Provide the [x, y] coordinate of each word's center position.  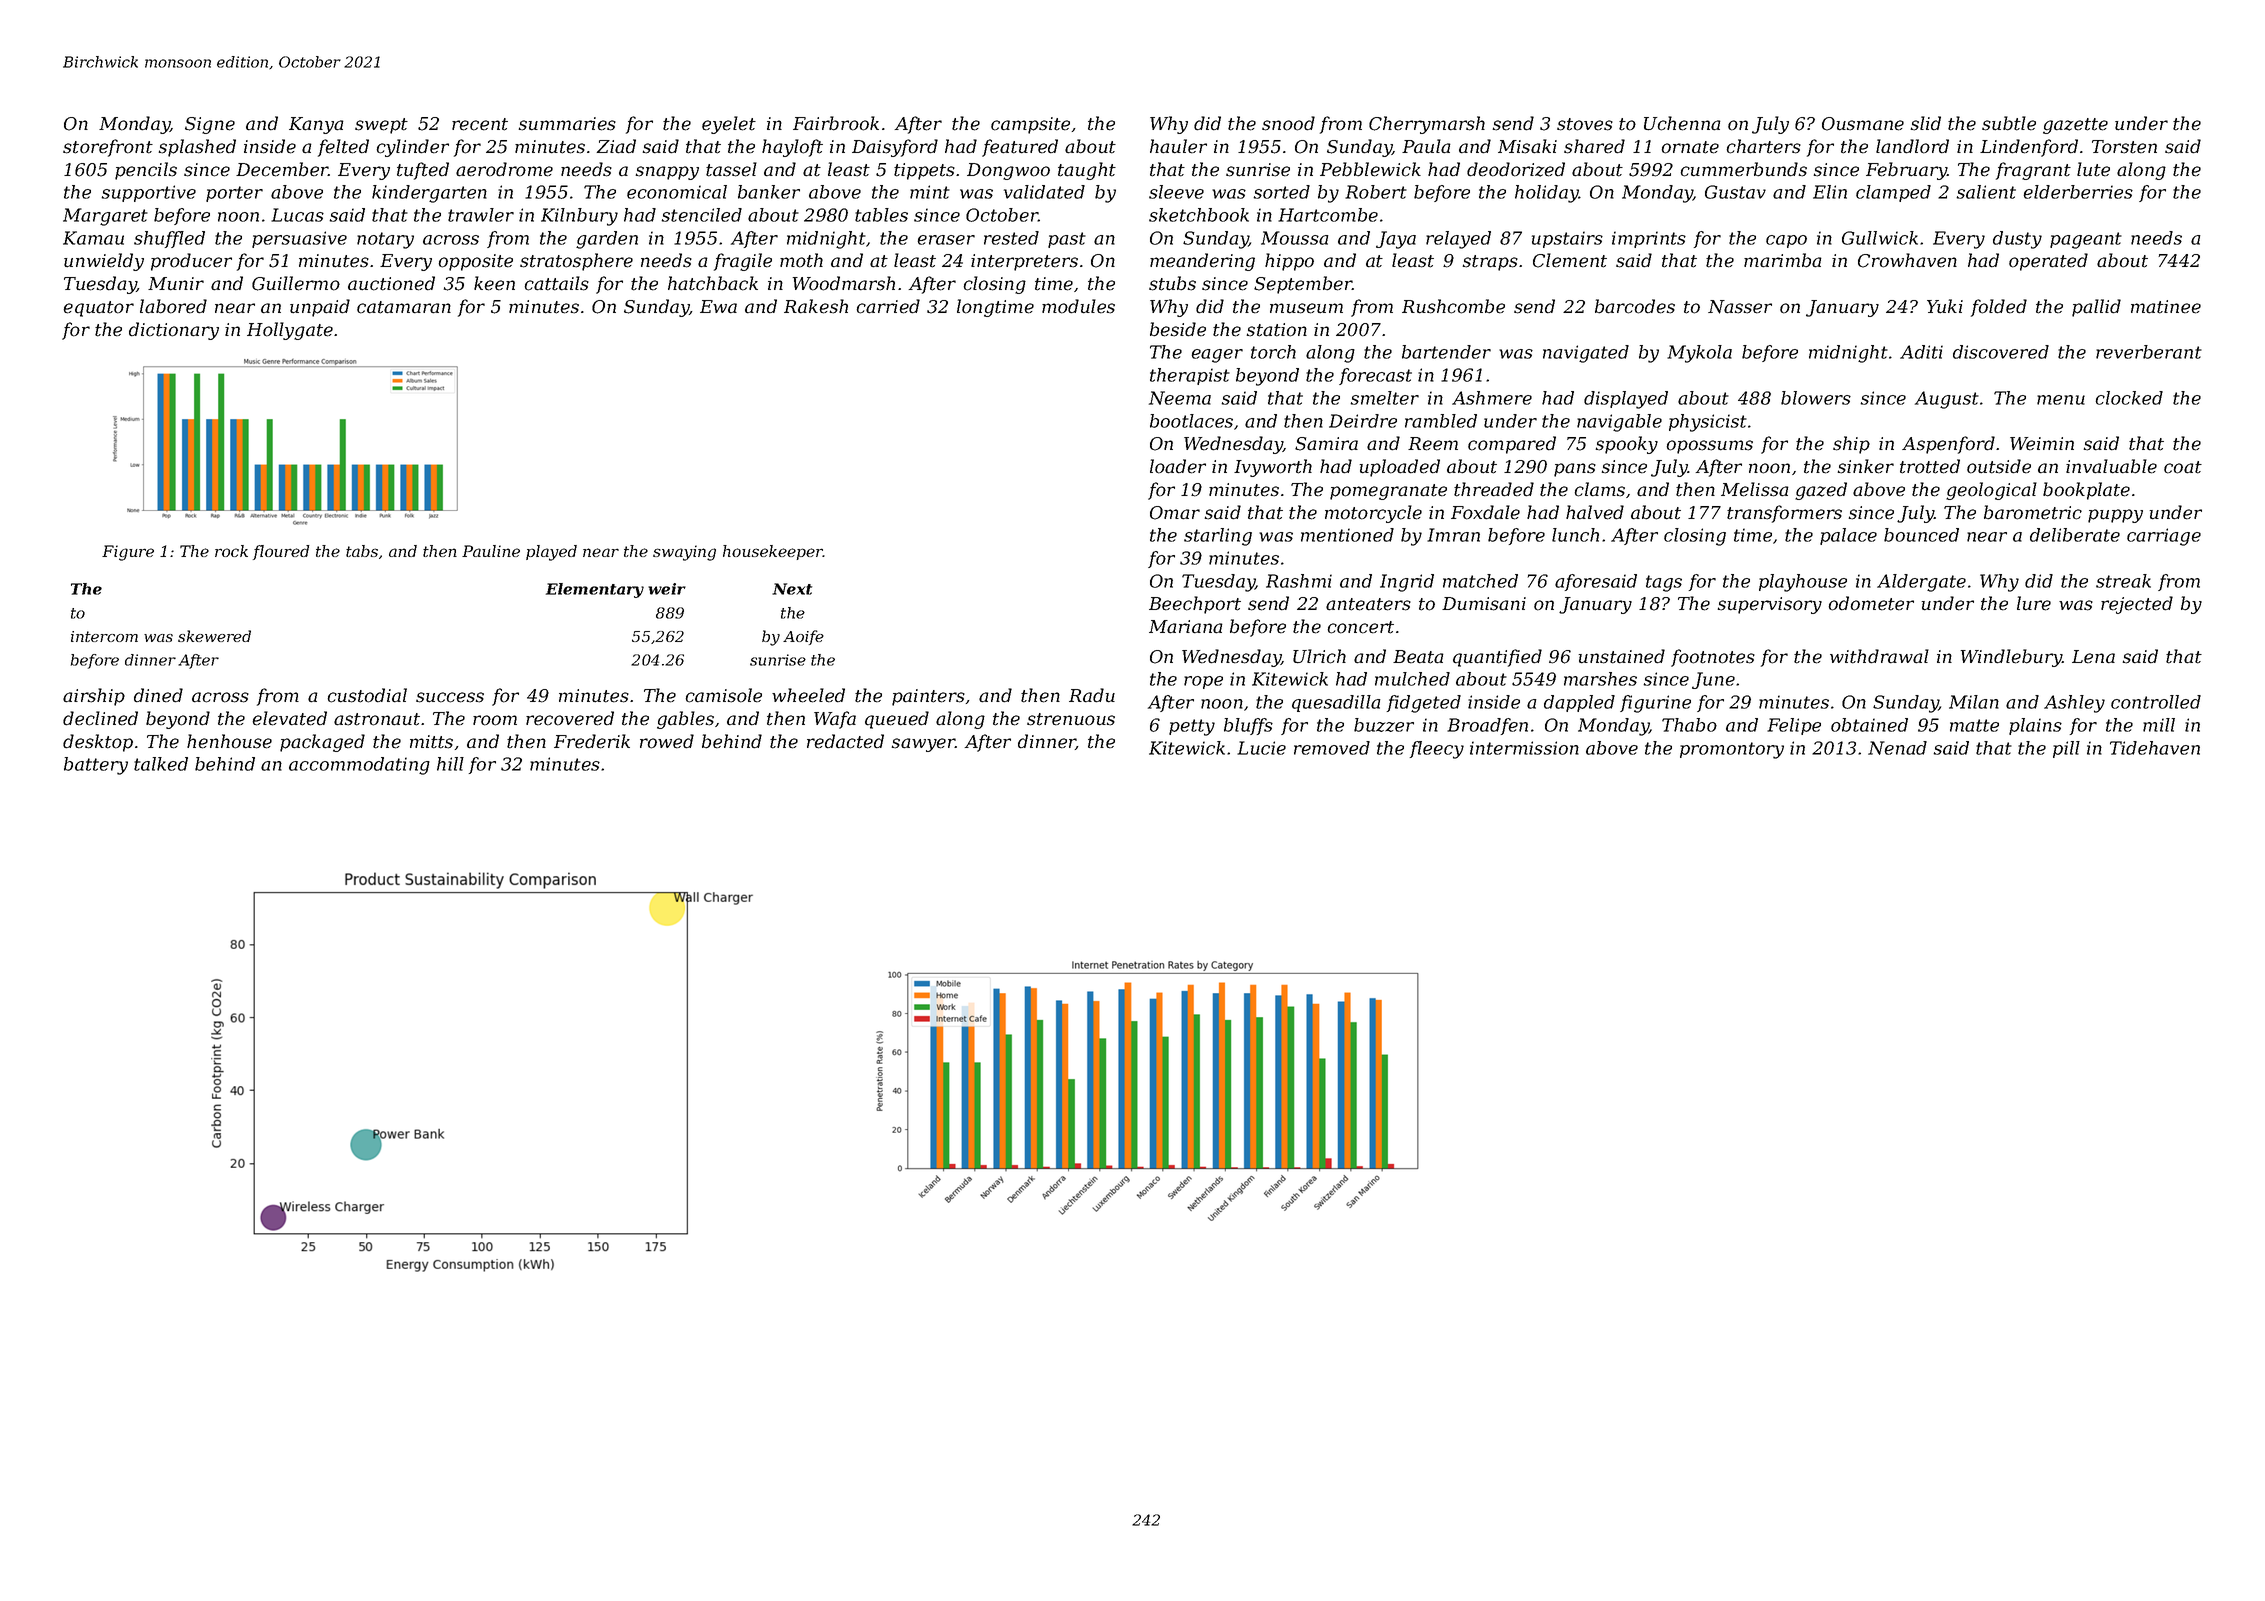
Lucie [1261, 748]
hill [450, 764]
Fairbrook [836, 123]
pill [2066, 749]
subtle [2009, 123]
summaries [567, 124]
